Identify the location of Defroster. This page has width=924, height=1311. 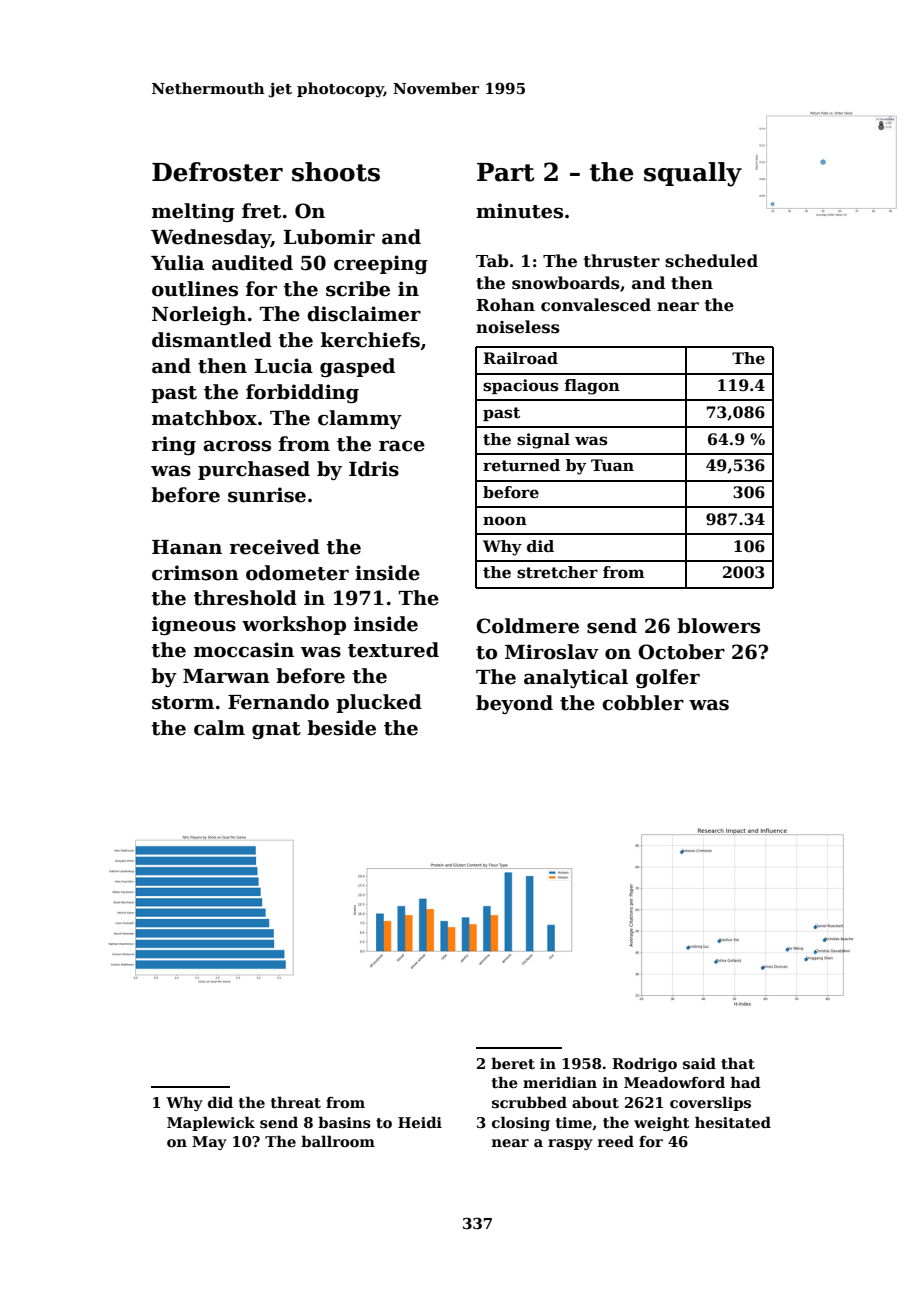
(217, 172).
